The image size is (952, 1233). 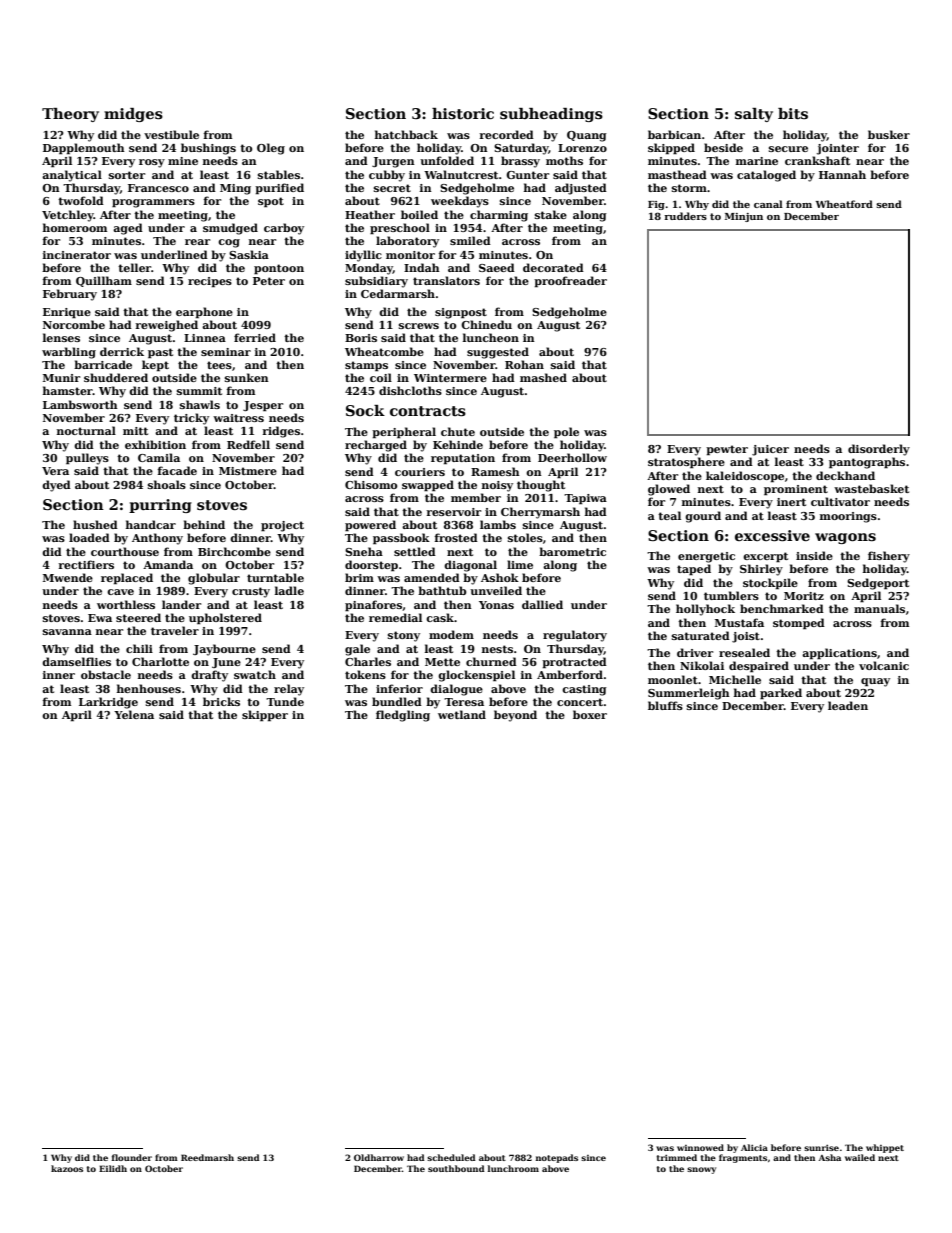 What do you see at coordinates (731, 595) in the document?
I see `tumblers` at bounding box center [731, 595].
